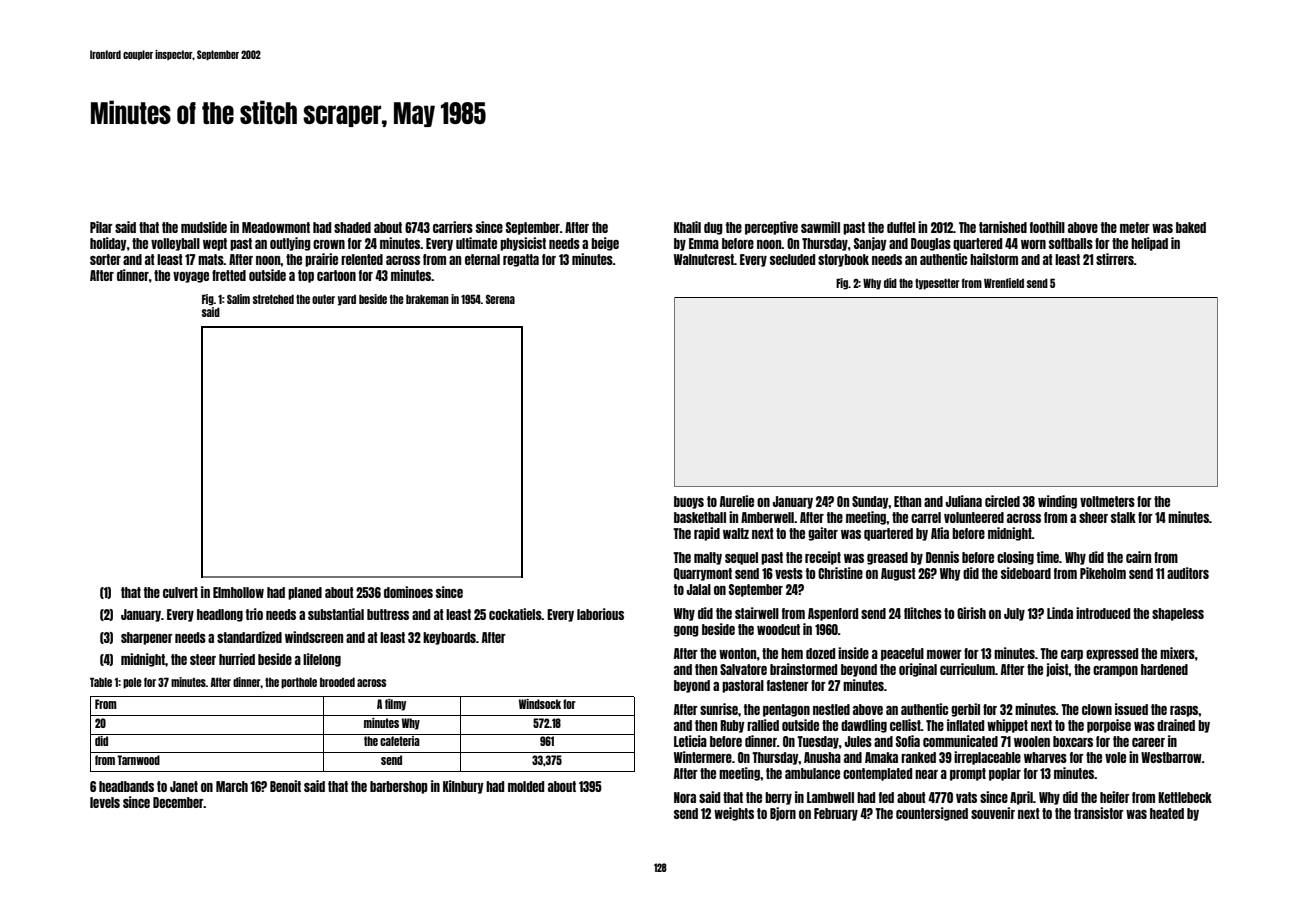  Describe the element at coordinates (734, 814) in the page. I see `weights` at that location.
